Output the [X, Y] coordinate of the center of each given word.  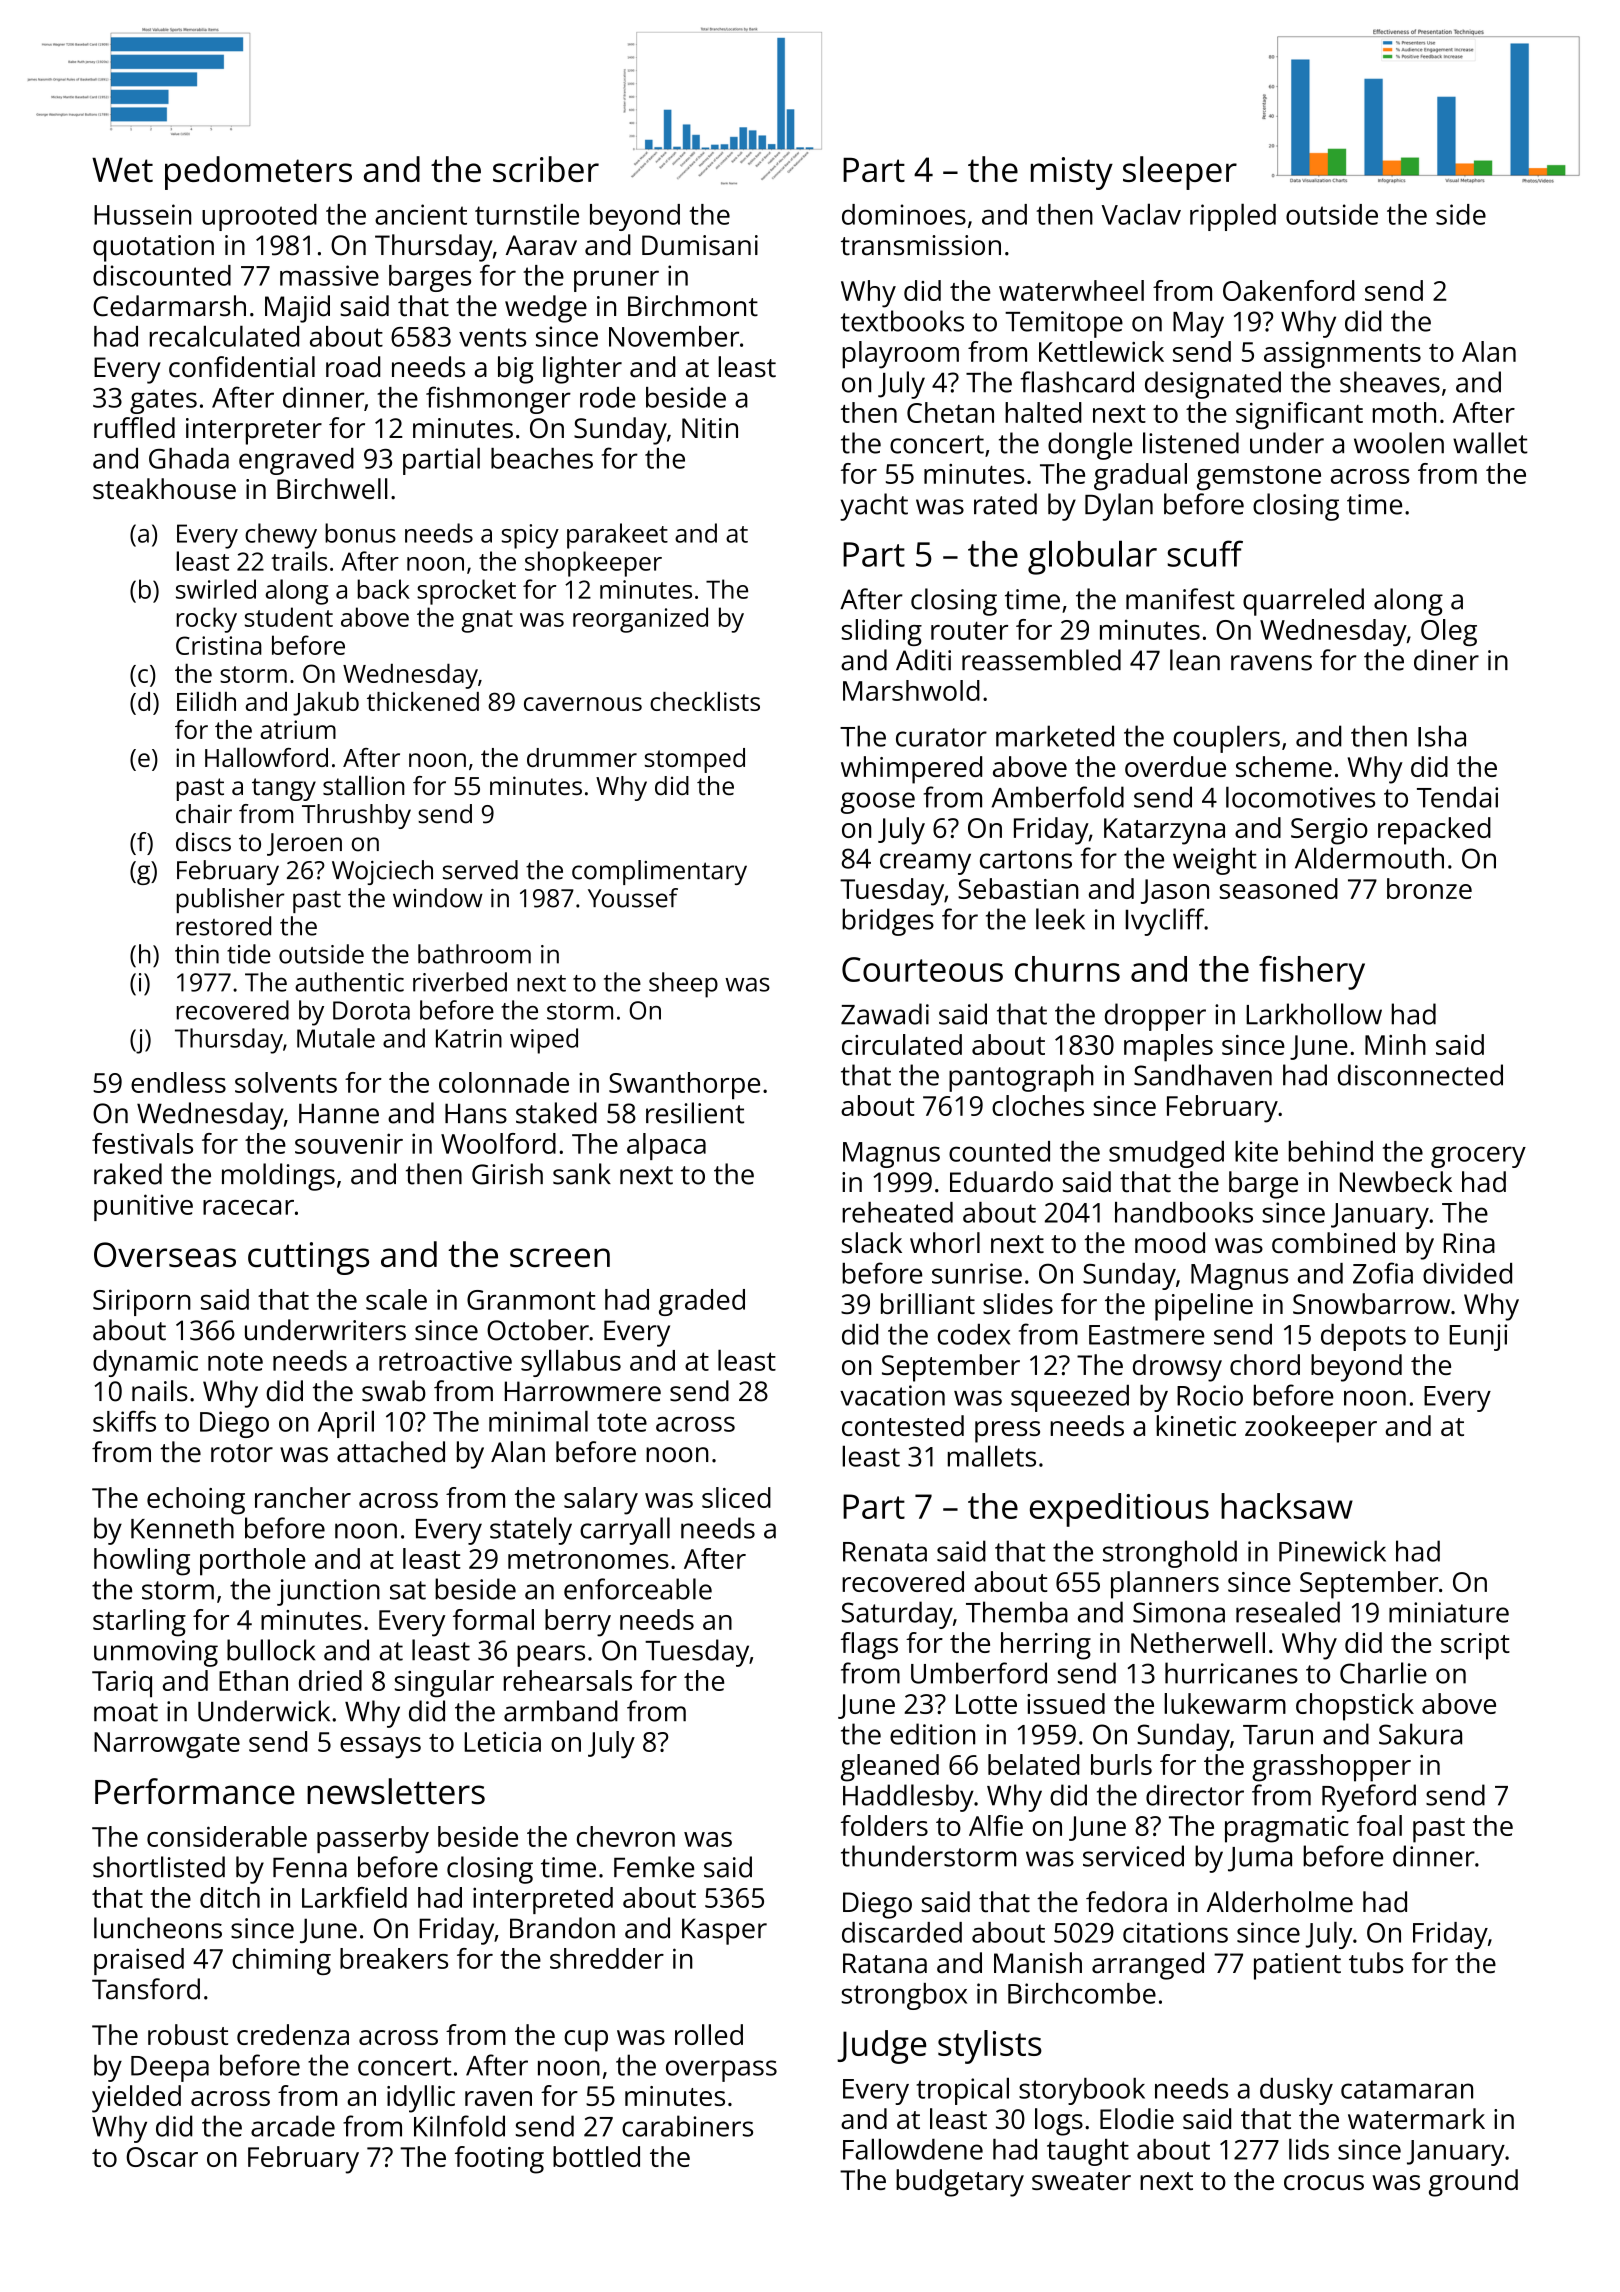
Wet [122, 170]
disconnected [1420, 1075]
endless [178, 1082]
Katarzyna [1164, 831]
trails [299, 561]
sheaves [1390, 382]
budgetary [960, 2183]
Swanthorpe [684, 1085]
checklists [705, 701]
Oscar [162, 2157]
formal [493, 1619]
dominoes [904, 214]
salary [601, 1501]
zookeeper [1311, 1429]
